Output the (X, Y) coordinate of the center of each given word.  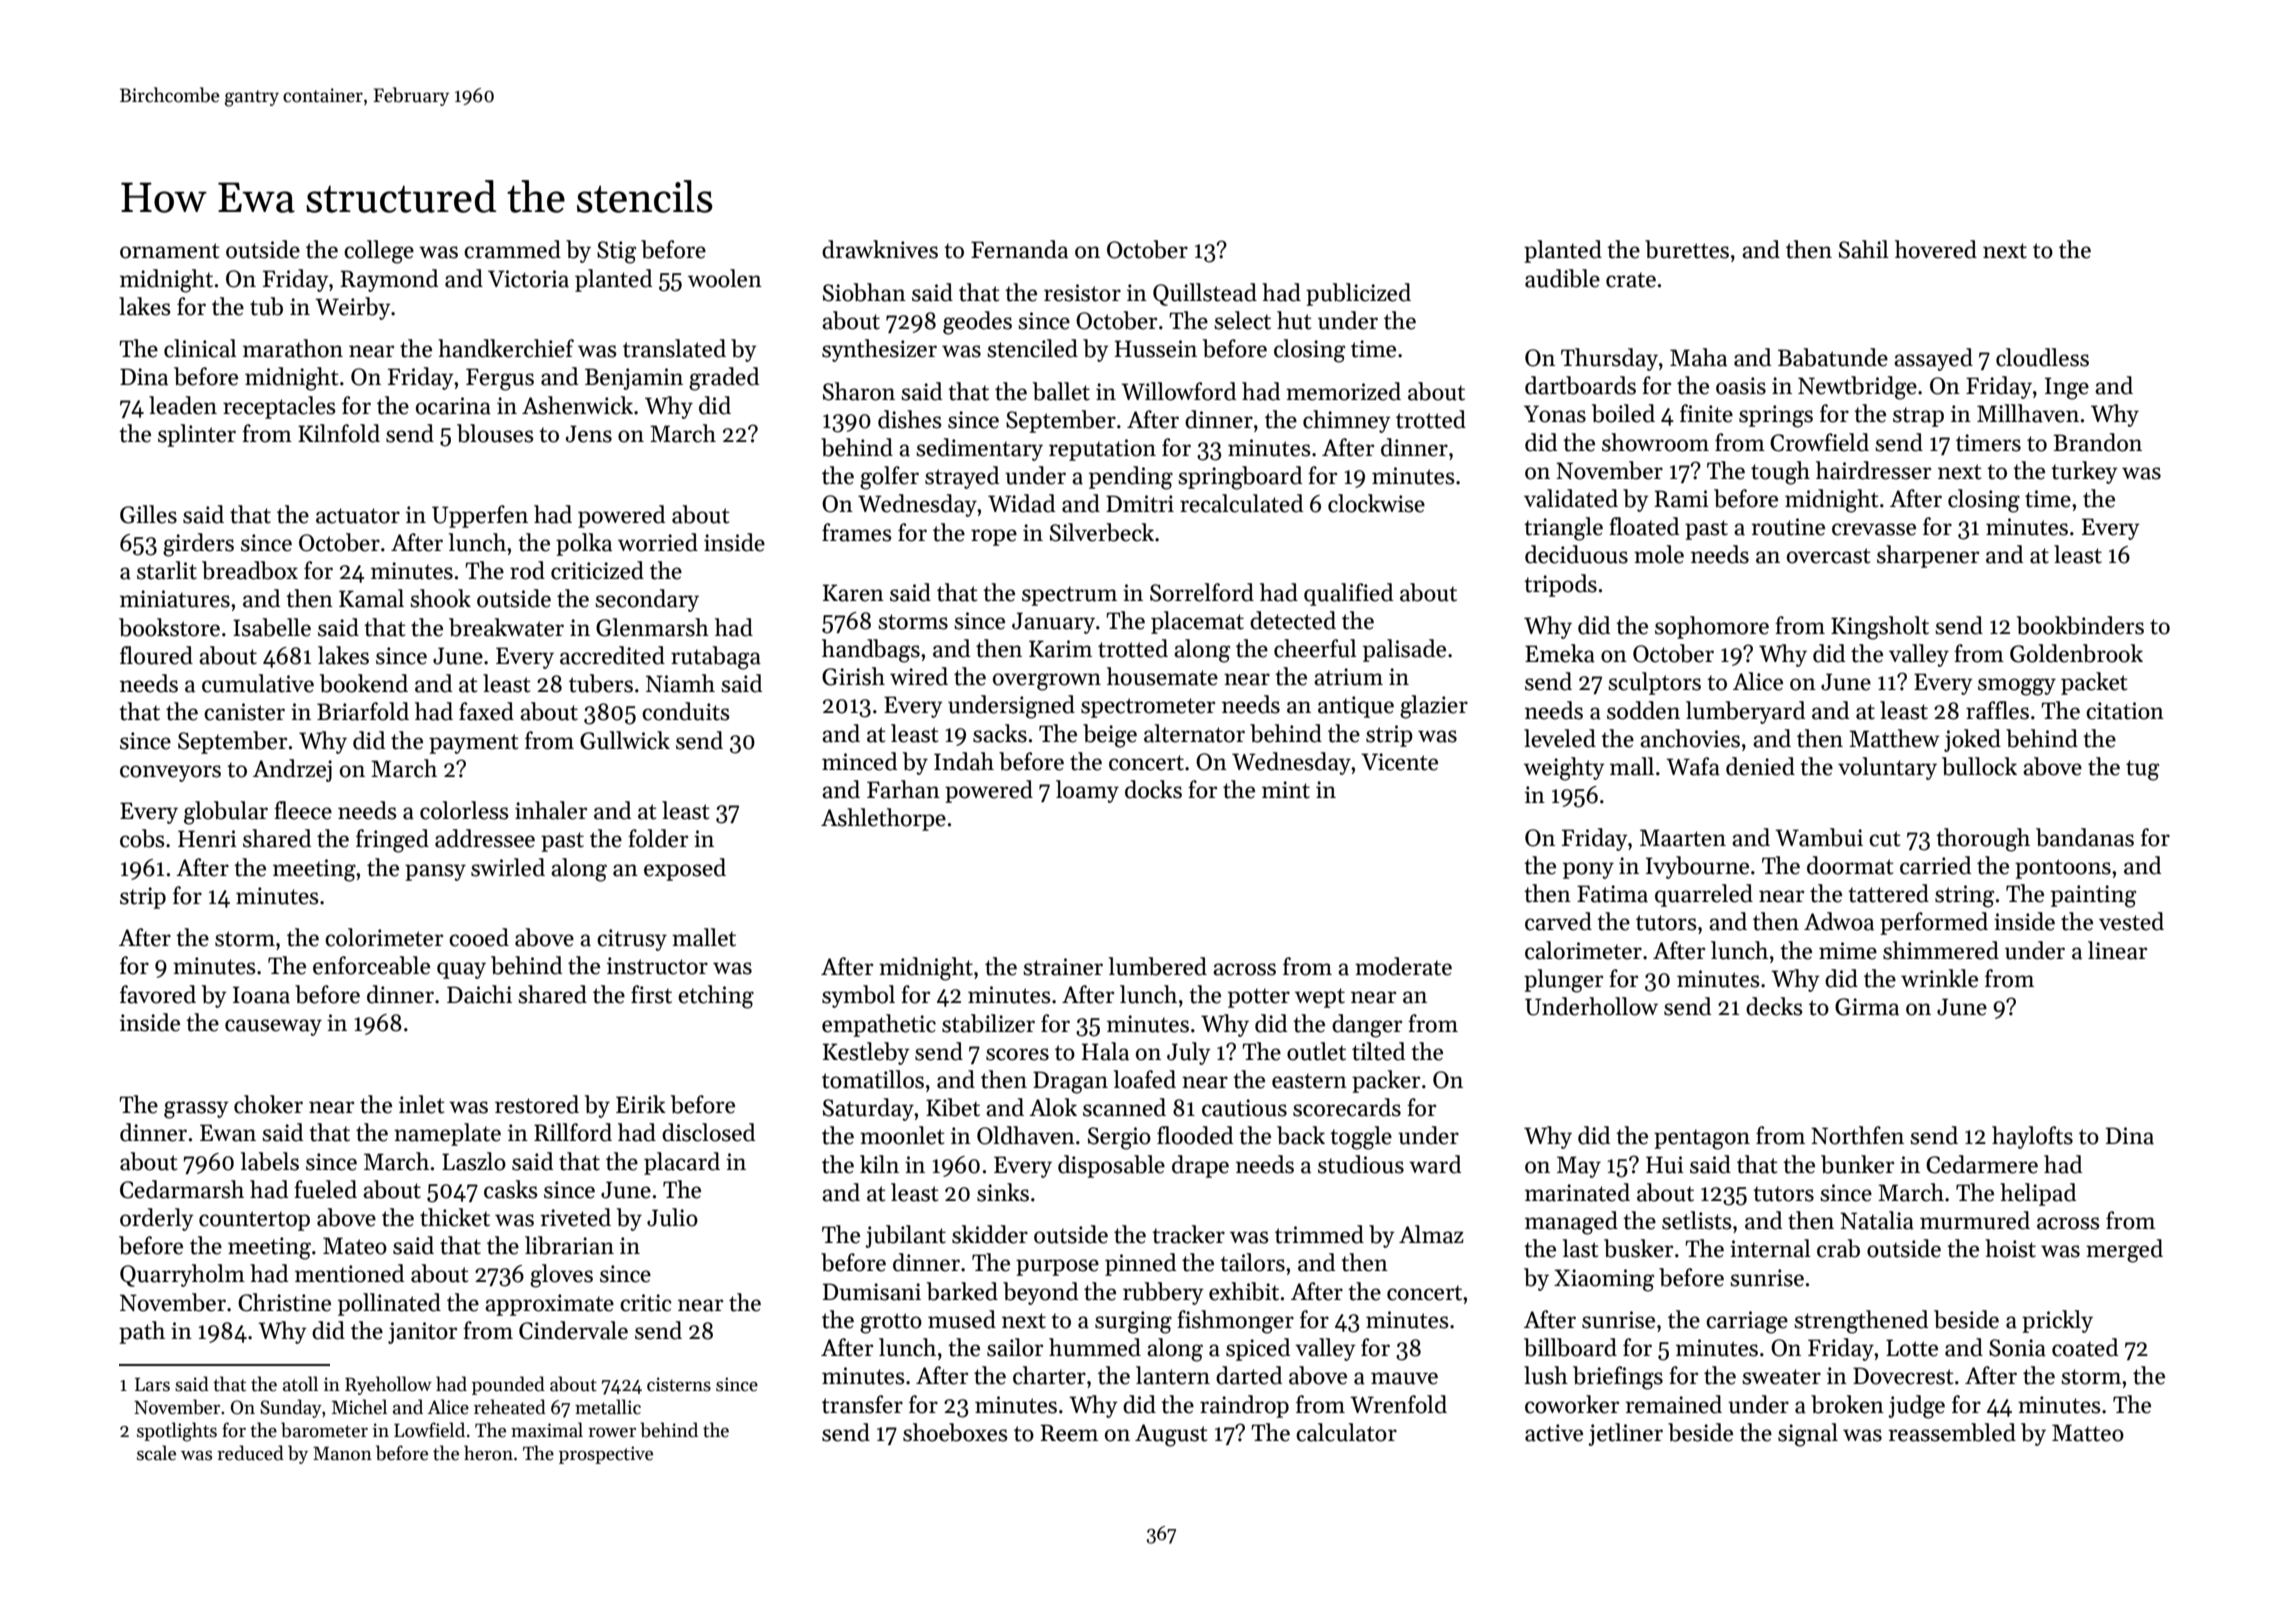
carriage (1747, 1322)
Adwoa (1839, 921)
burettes (1687, 249)
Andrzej (292, 770)
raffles (1997, 710)
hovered (1936, 249)
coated (2085, 1347)
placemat (1197, 622)
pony (1588, 870)
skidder (990, 1234)
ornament (170, 251)
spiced (1258, 1349)
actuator (358, 516)
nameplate (447, 1134)
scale (156, 1453)
